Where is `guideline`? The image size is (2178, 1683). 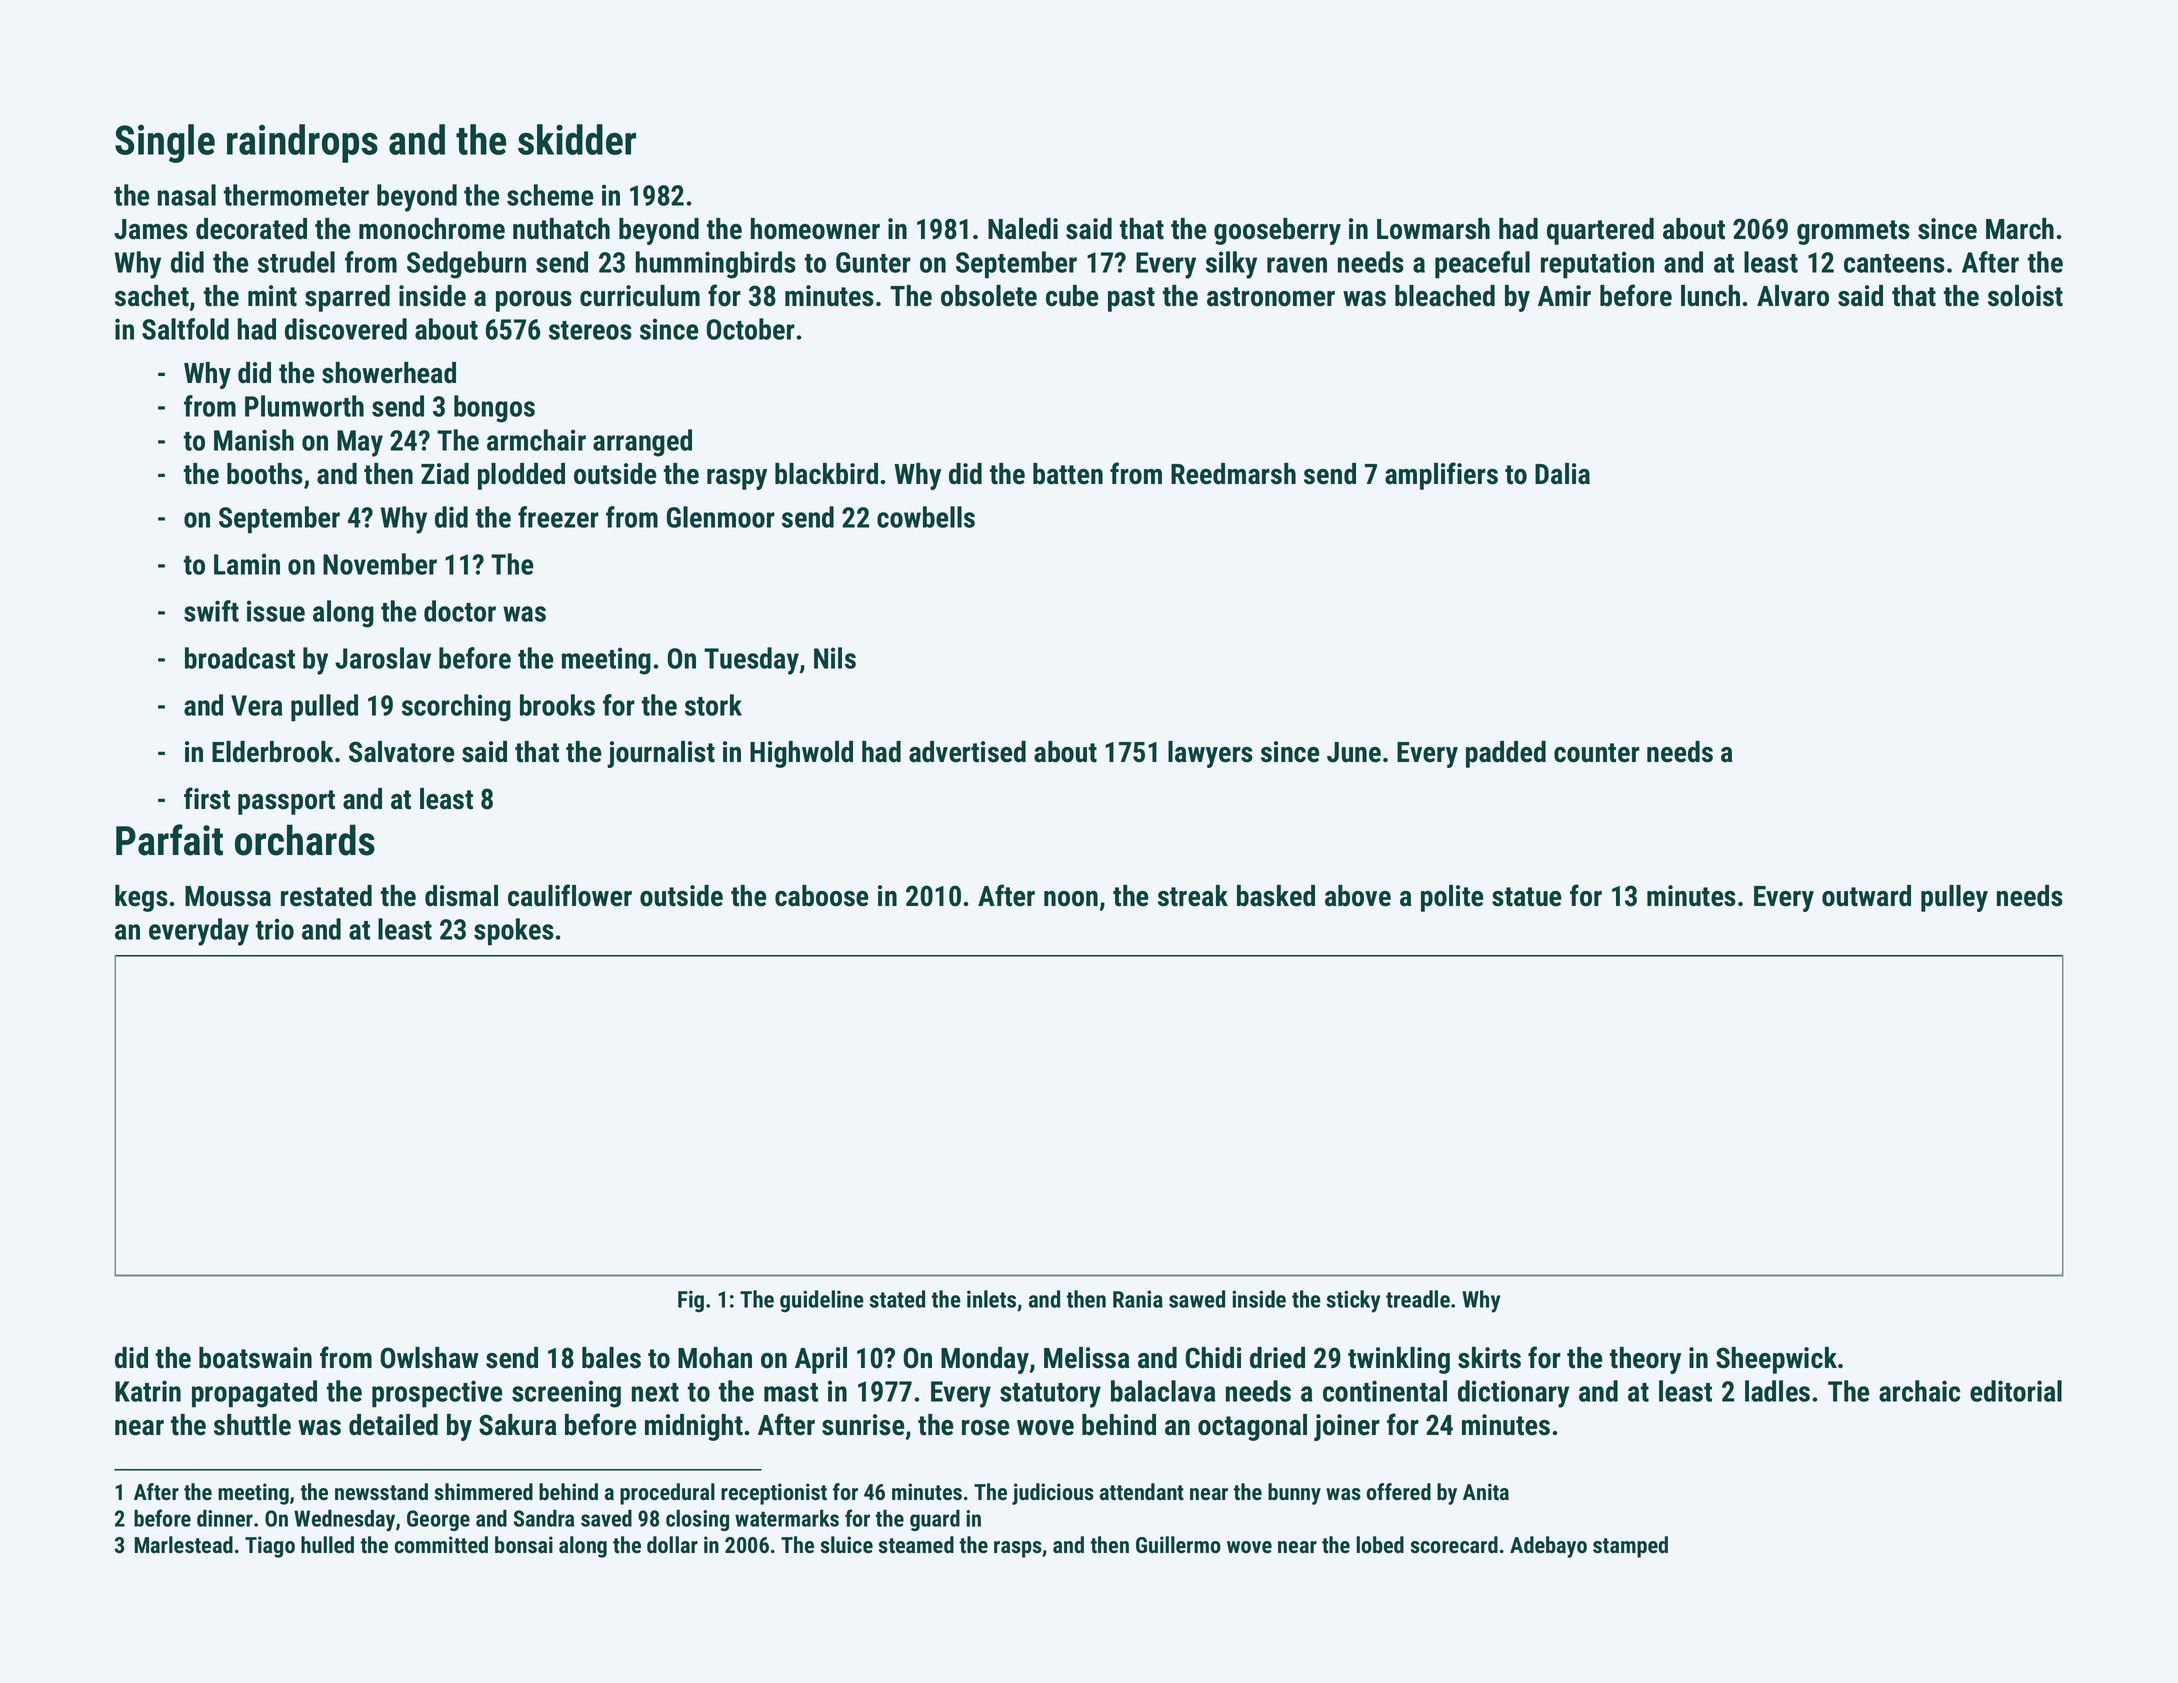
guideline is located at coordinates (822, 1301).
